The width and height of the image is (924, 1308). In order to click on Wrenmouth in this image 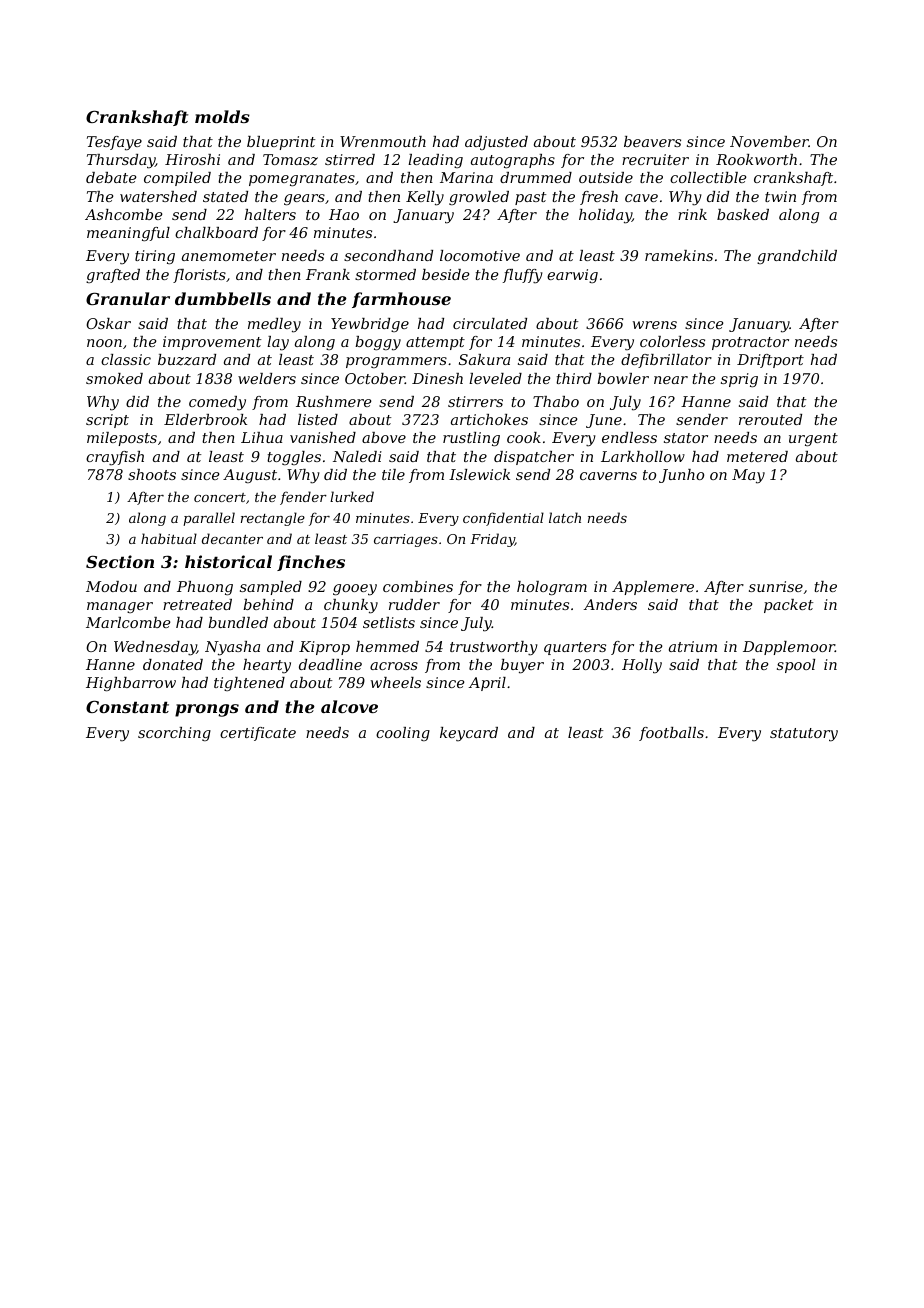, I will do `click(383, 141)`.
